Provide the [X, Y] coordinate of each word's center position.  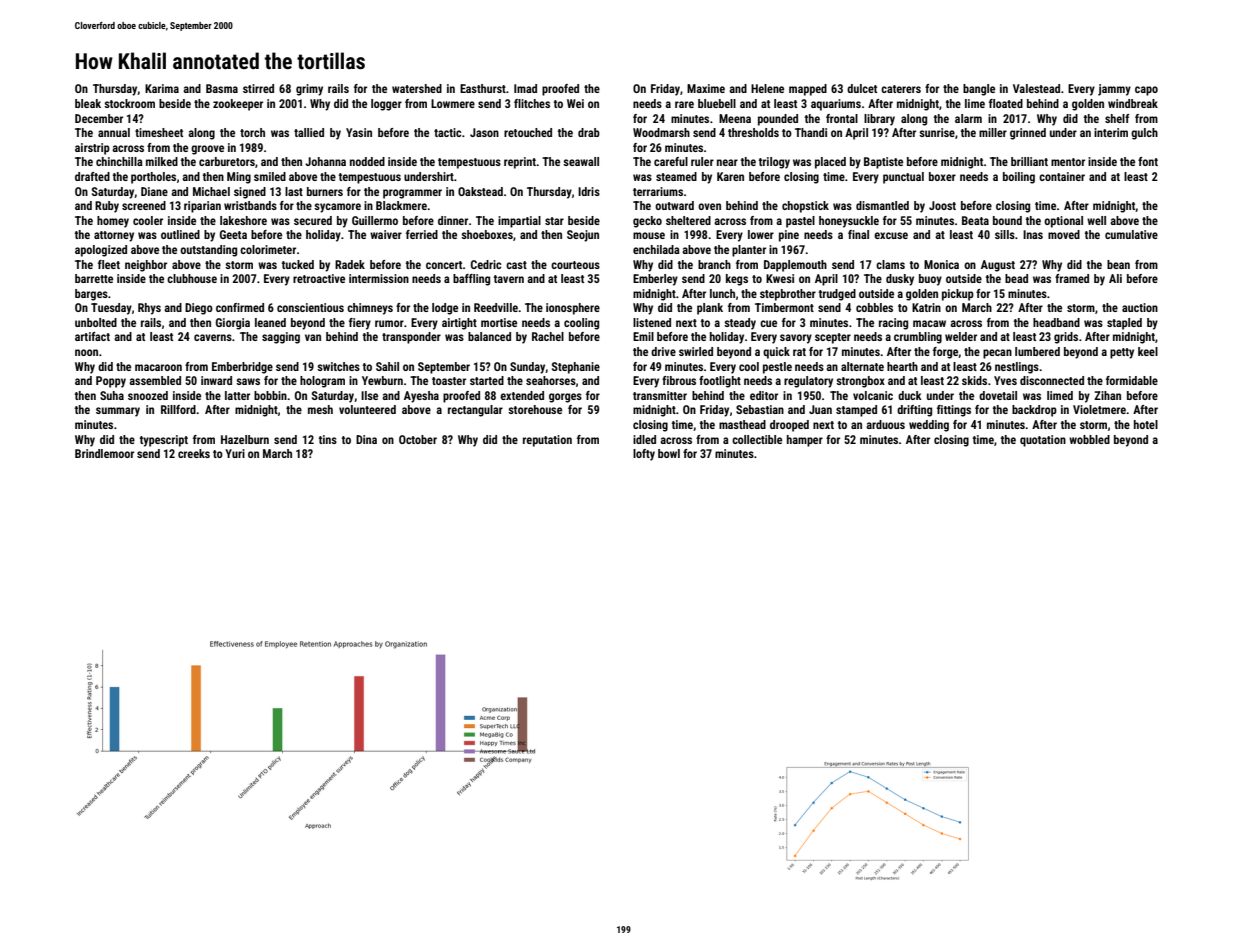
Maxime [706, 88]
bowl [669, 453]
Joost [942, 205]
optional [1063, 222]
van [313, 337]
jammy [1114, 90]
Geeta [233, 234]
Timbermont [784, 307]
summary [118, 412]
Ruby [107, 207]
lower [761, 234]
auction [1140, 307]
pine [789, 236]
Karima [162, 88]
